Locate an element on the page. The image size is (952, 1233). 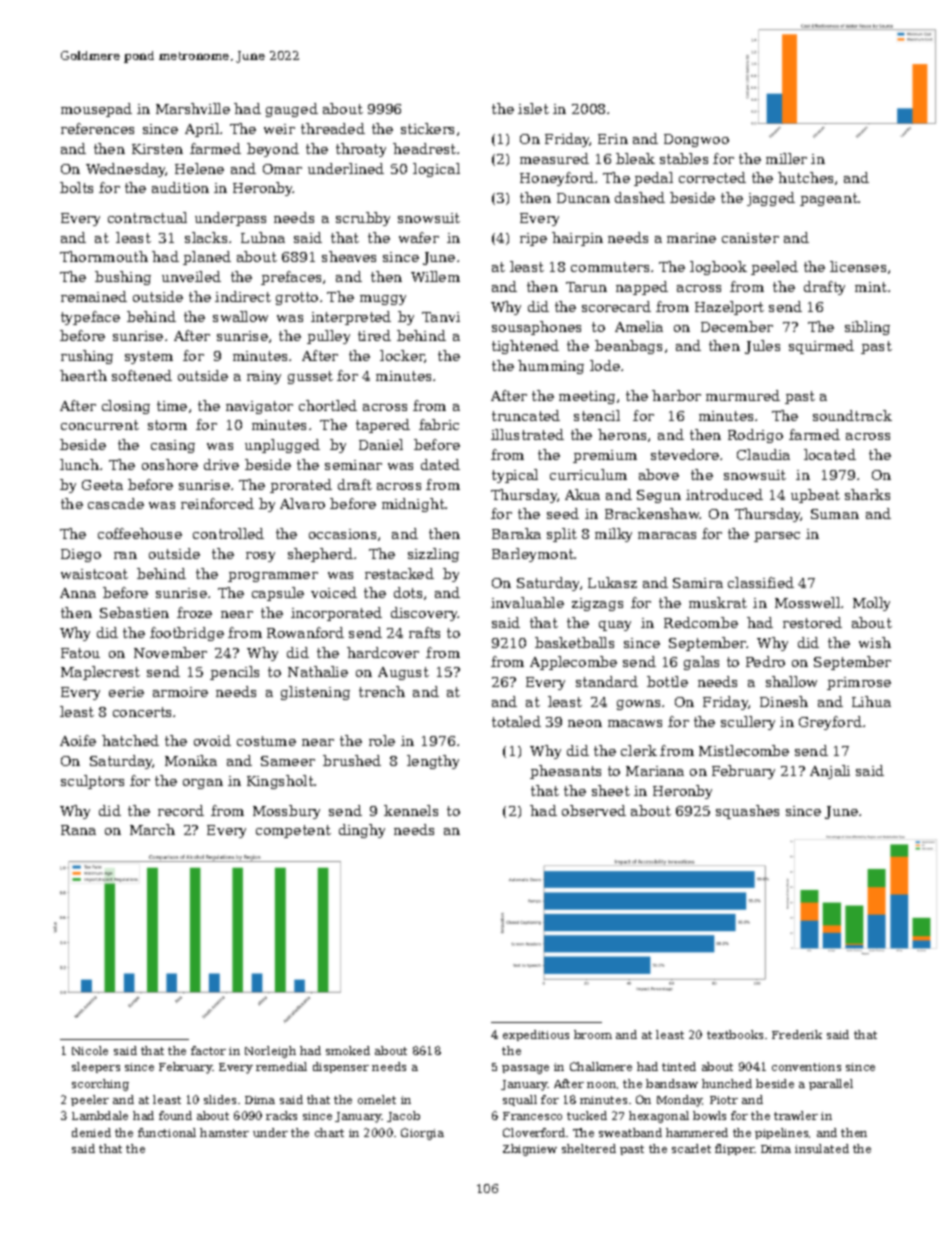
remained is located at coordinates (94, 296).
